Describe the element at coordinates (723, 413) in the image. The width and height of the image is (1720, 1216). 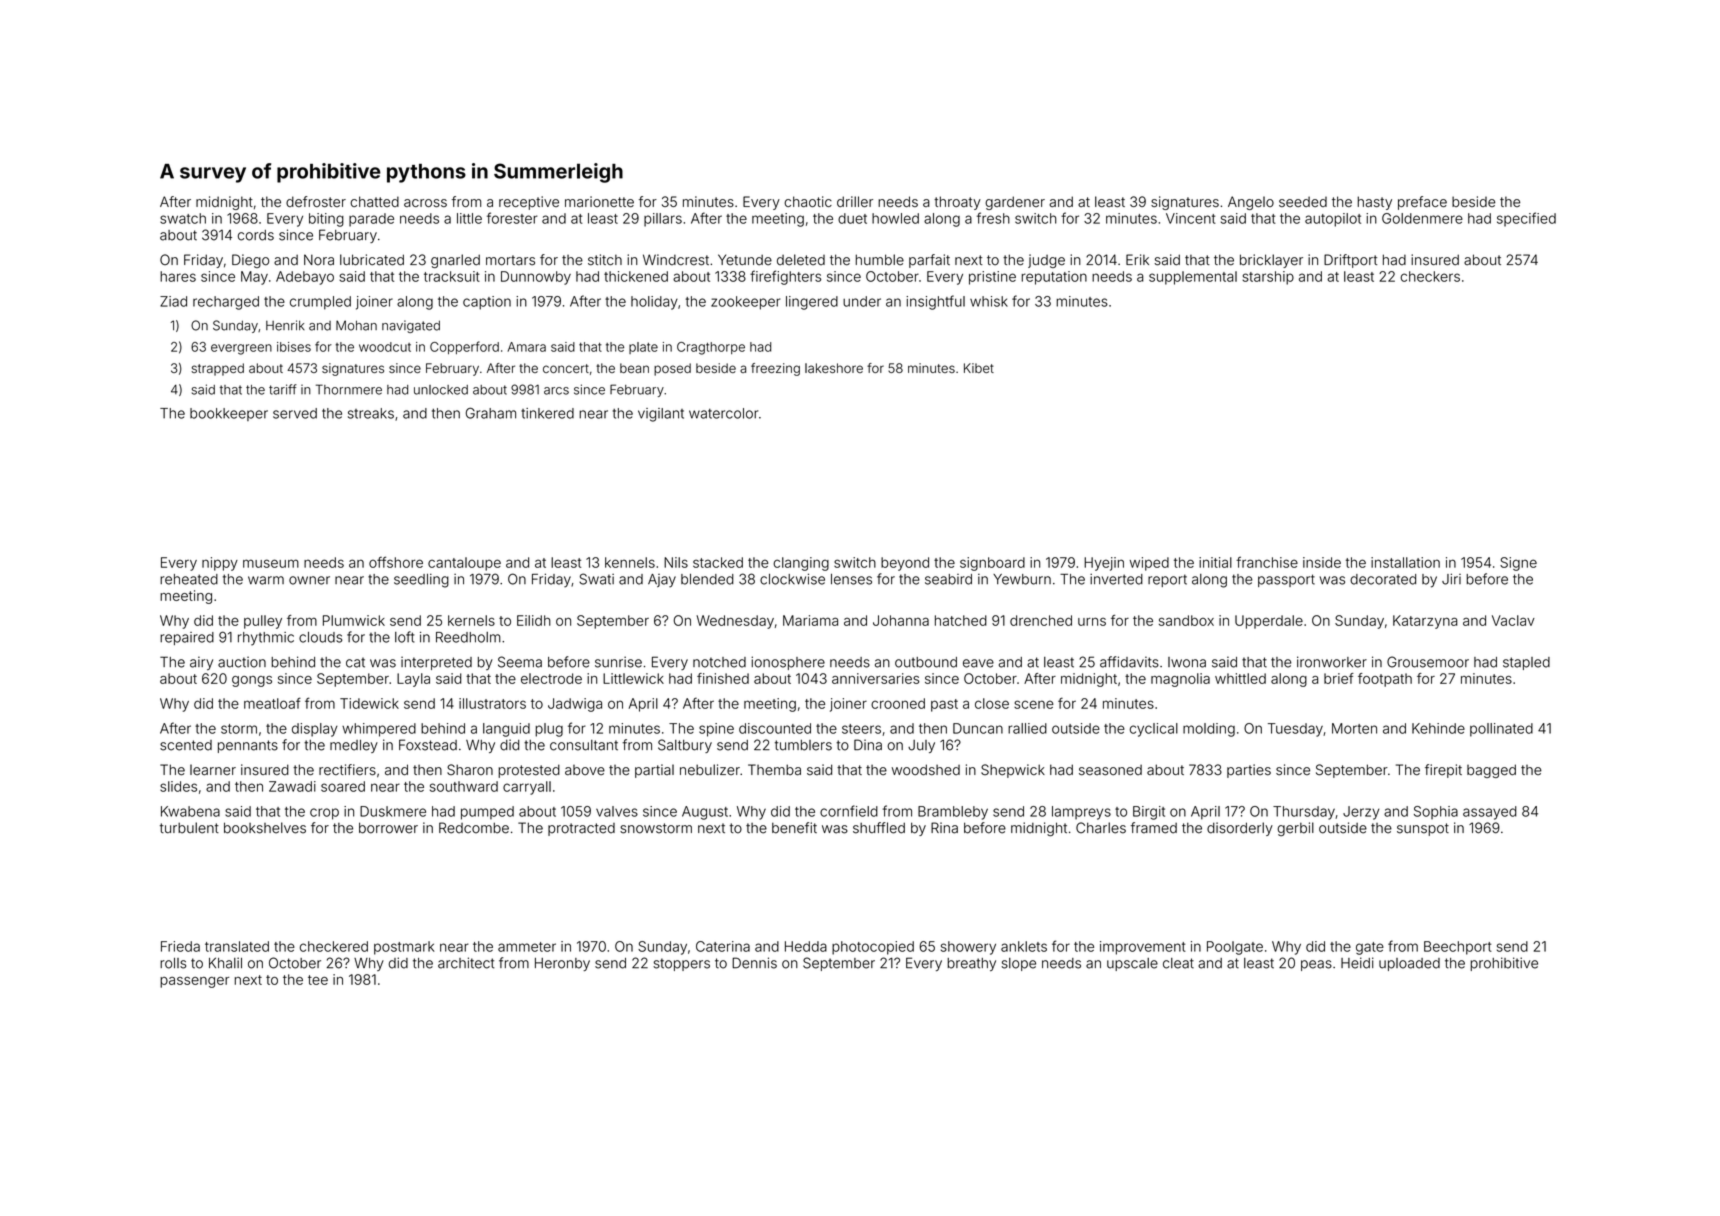
I see `watercolor` at that location.
